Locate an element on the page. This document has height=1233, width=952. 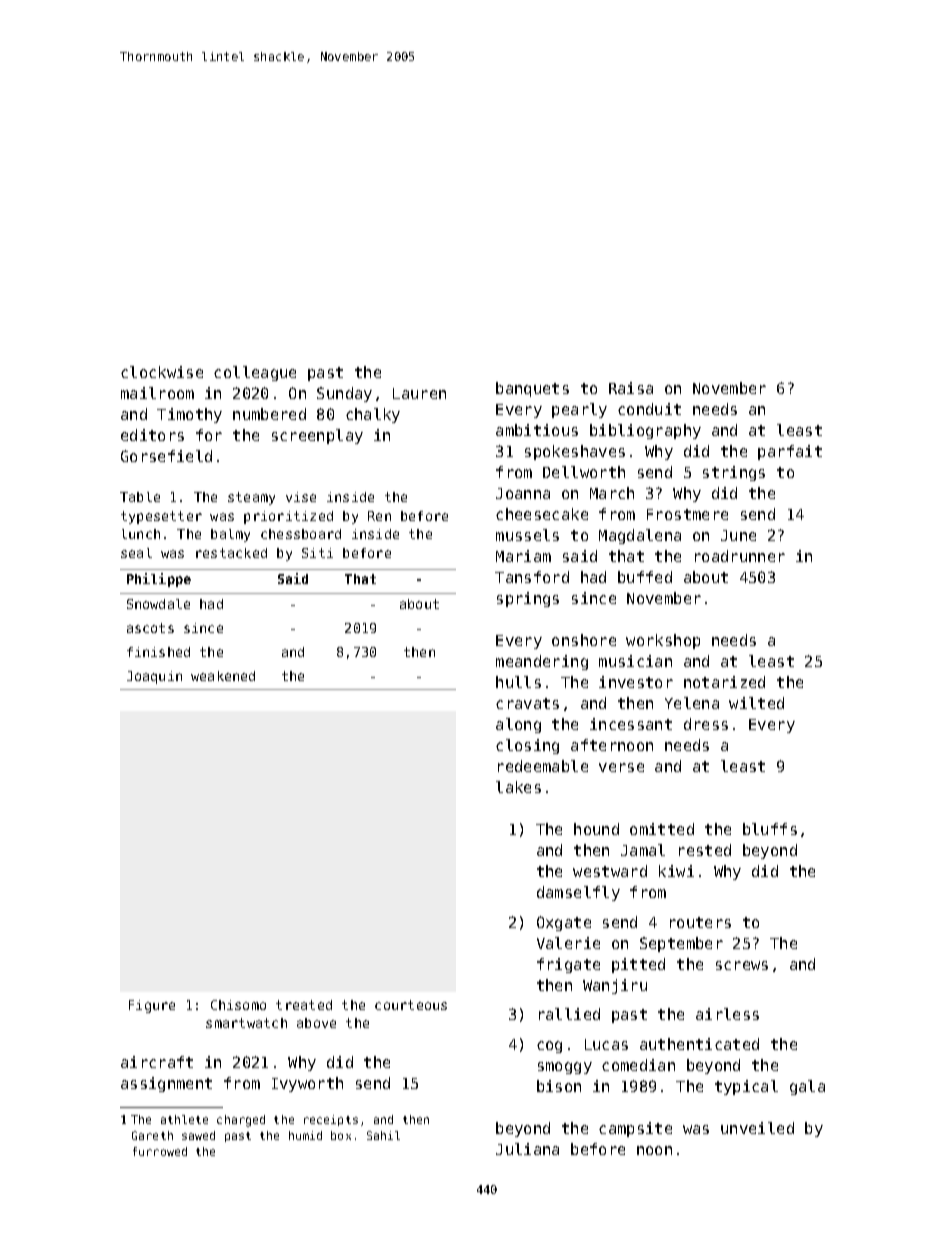
routers is located at coordinates (700, 922).
